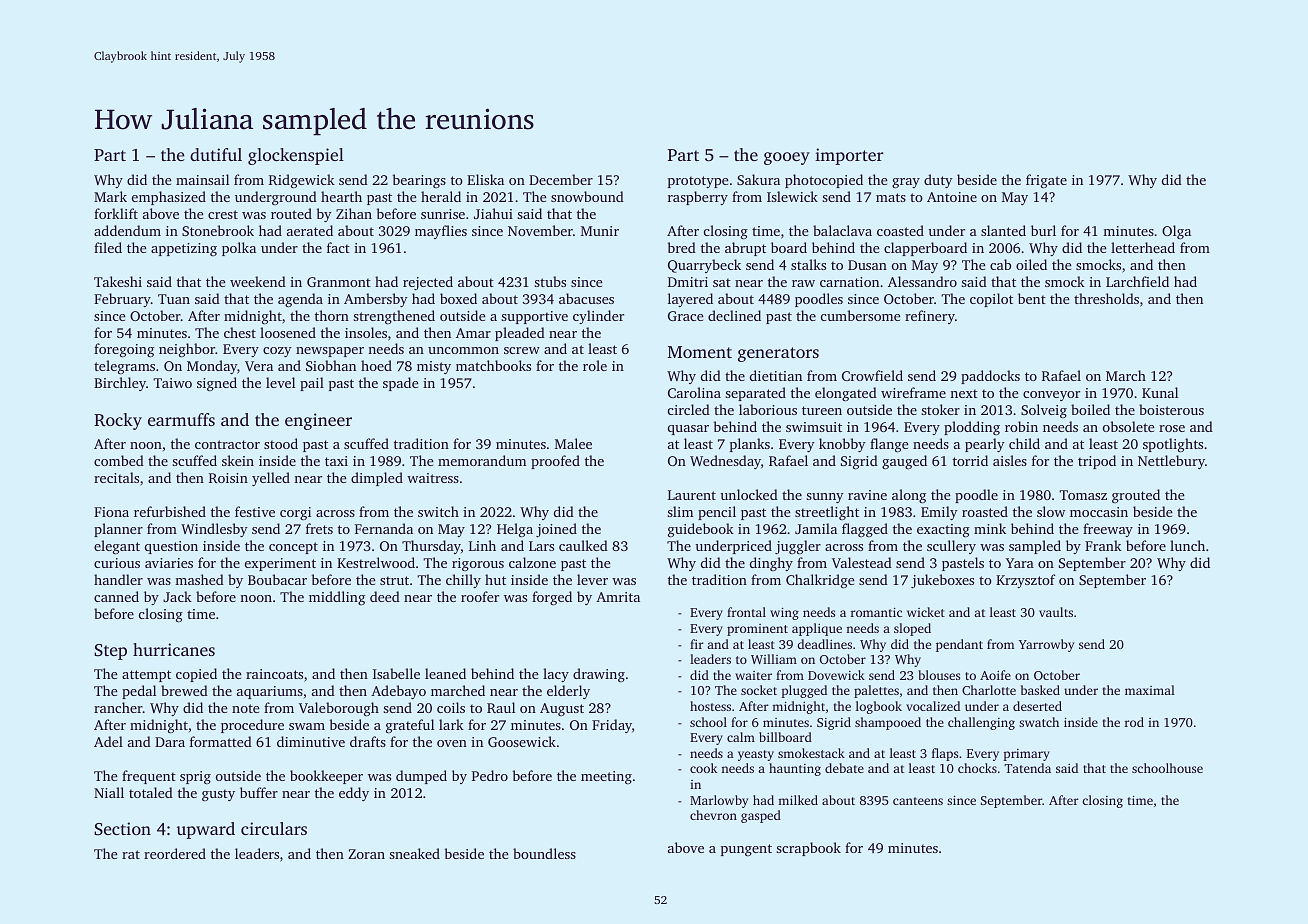 Image resolution: width=1308 pixels, height=924 pixels. What do you see at coordinates (170, 742) in the screenshot?
I see `Dara` at bounding box center [170, 742].
